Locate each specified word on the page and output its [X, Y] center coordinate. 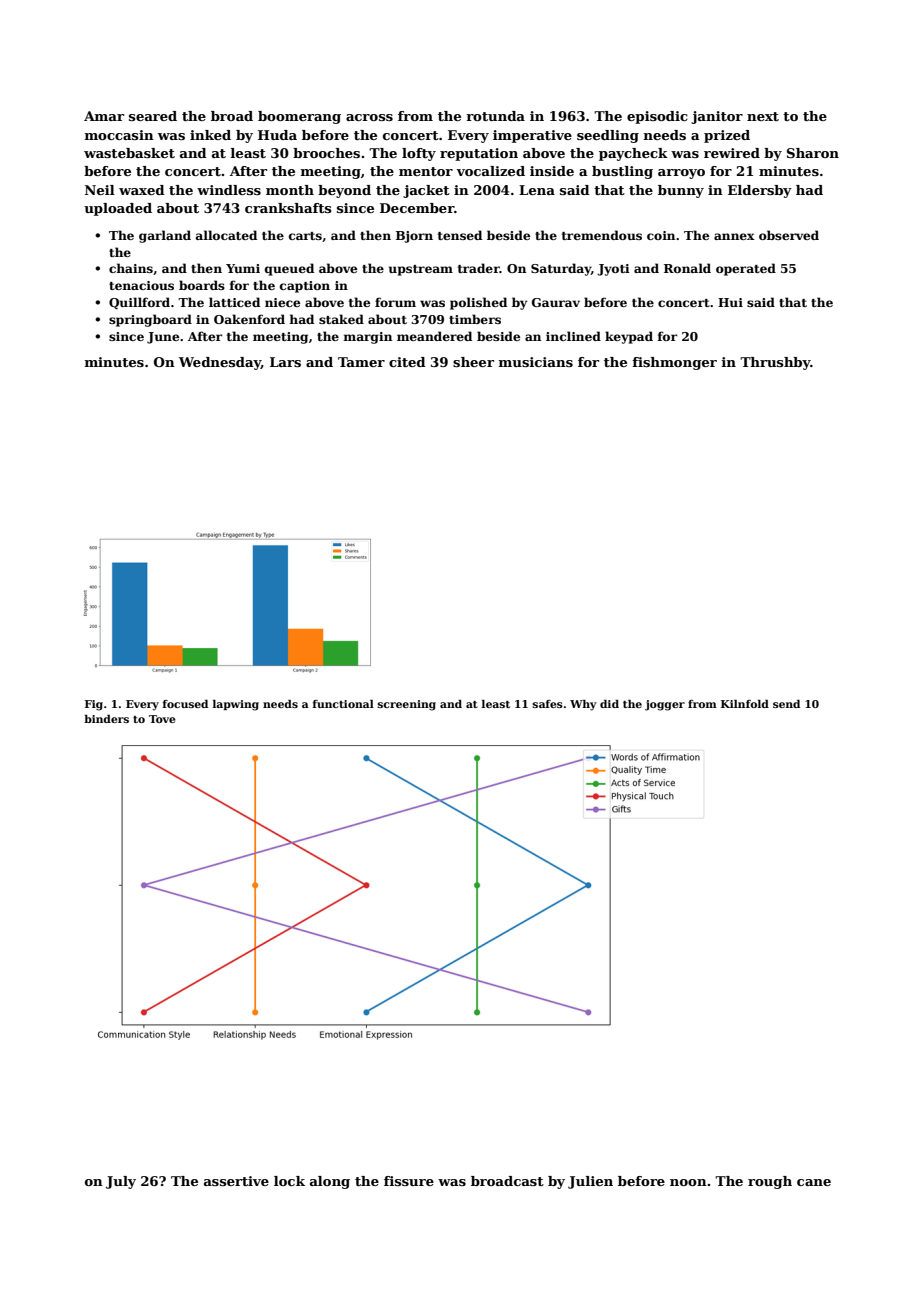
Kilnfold [745, 704]
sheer [473, 362]
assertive [236, 1181]
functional [343, 704]
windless [229, 190]
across [369, 117]
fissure [409, 1181]
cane [814, 1182]
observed [789, 235]
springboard [150, 320]
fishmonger [674, 363]
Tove [162, 719]
